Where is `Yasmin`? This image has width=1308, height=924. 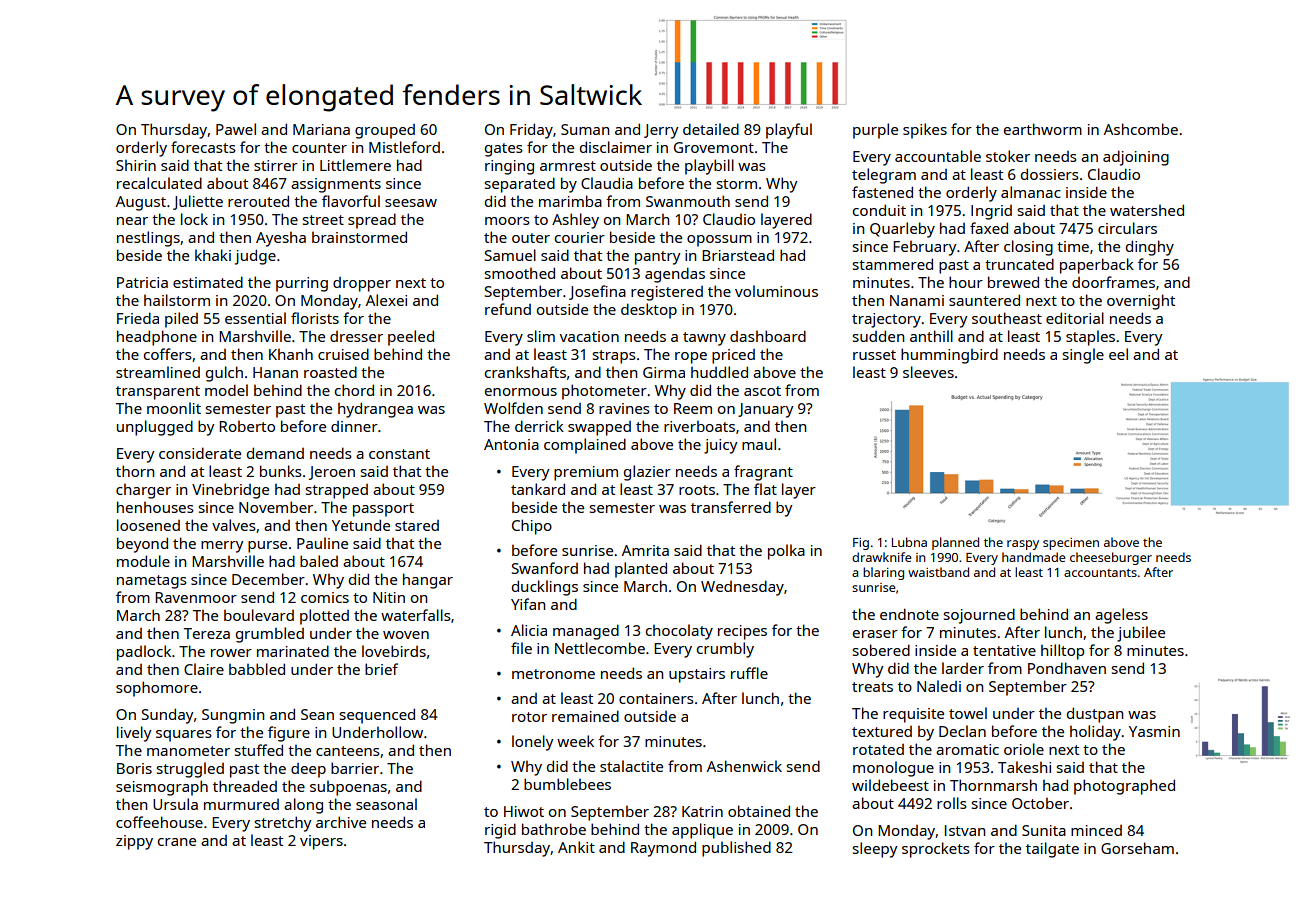 Yasmin is located at coordinates (1154, 731).
